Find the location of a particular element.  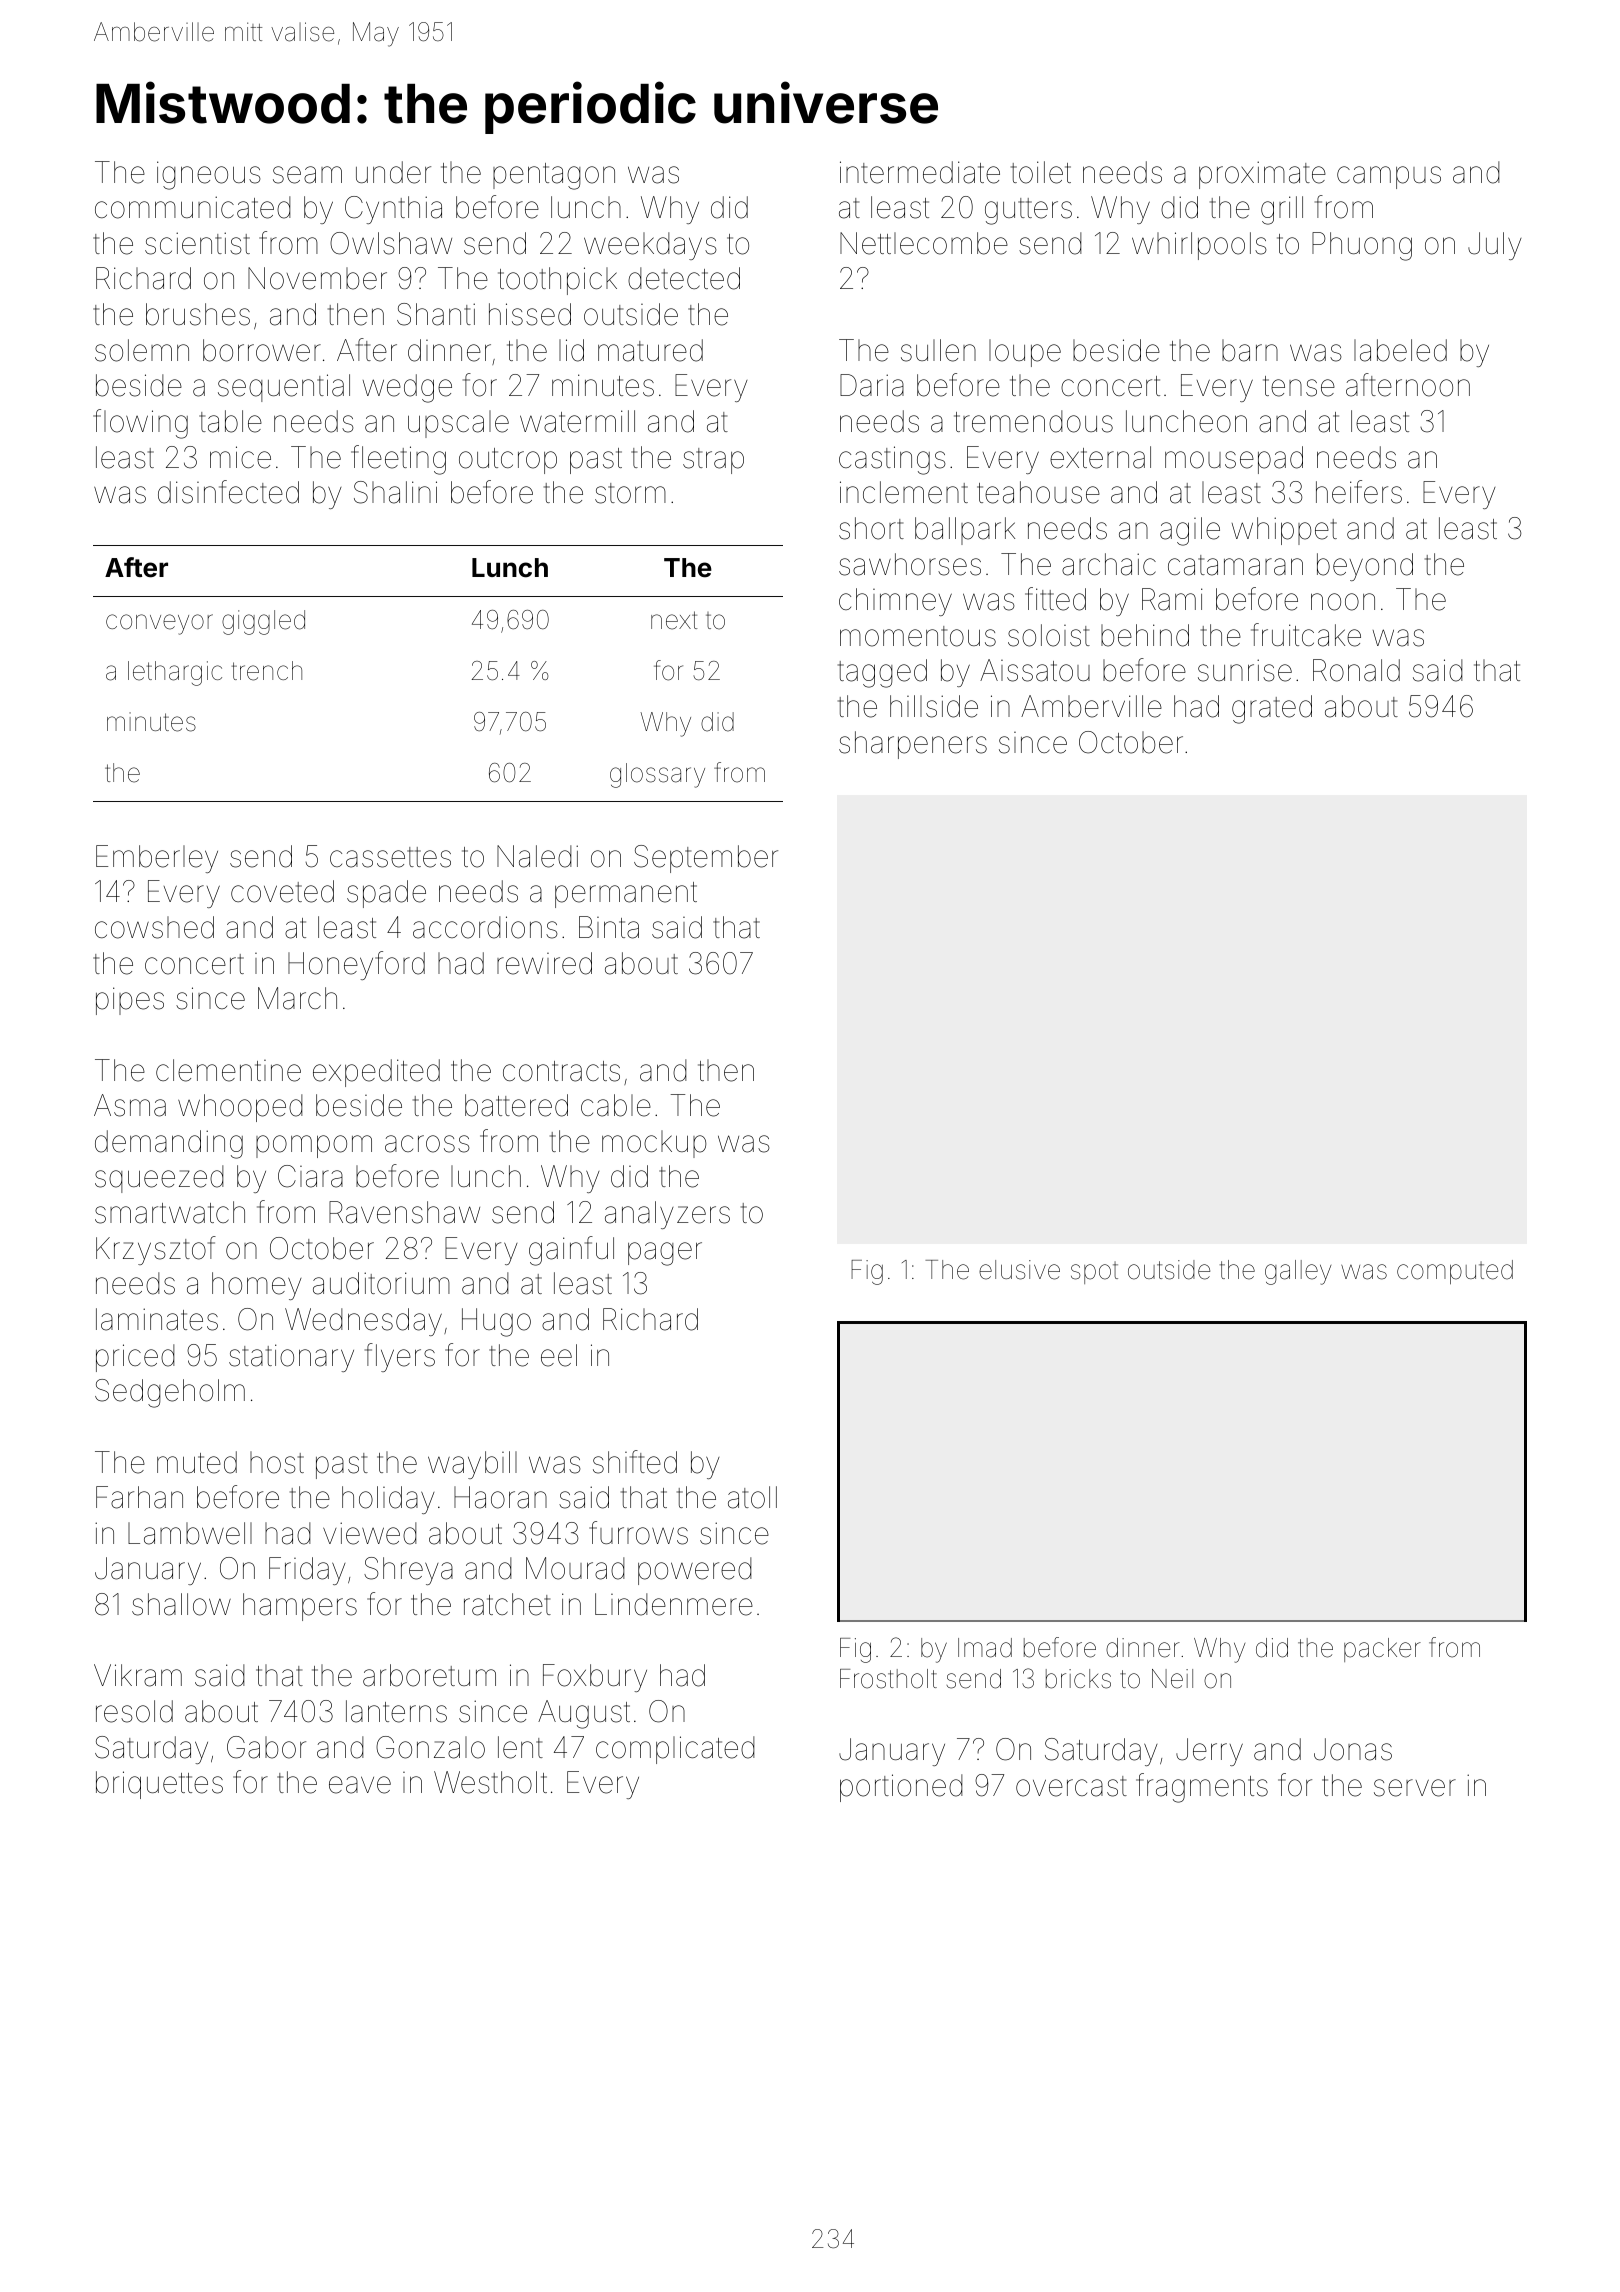

Westholt is located at coordinates (490, 1782).
